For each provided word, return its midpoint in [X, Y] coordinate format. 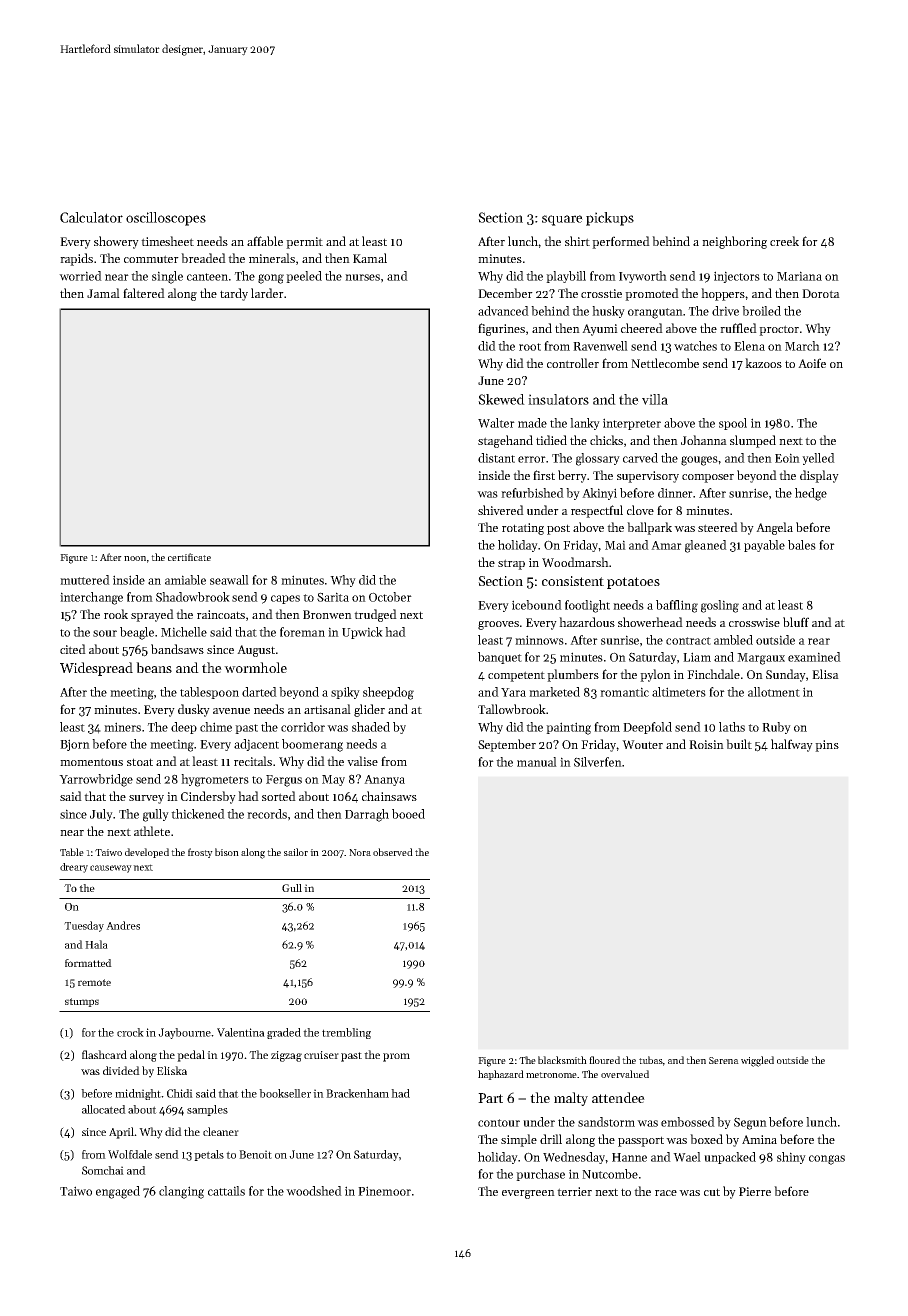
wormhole [255, 667]
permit [304, 243]
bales [802, 545]
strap [511, 564]
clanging [181, 1192]
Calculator [91, 217]
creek [784, 241]
